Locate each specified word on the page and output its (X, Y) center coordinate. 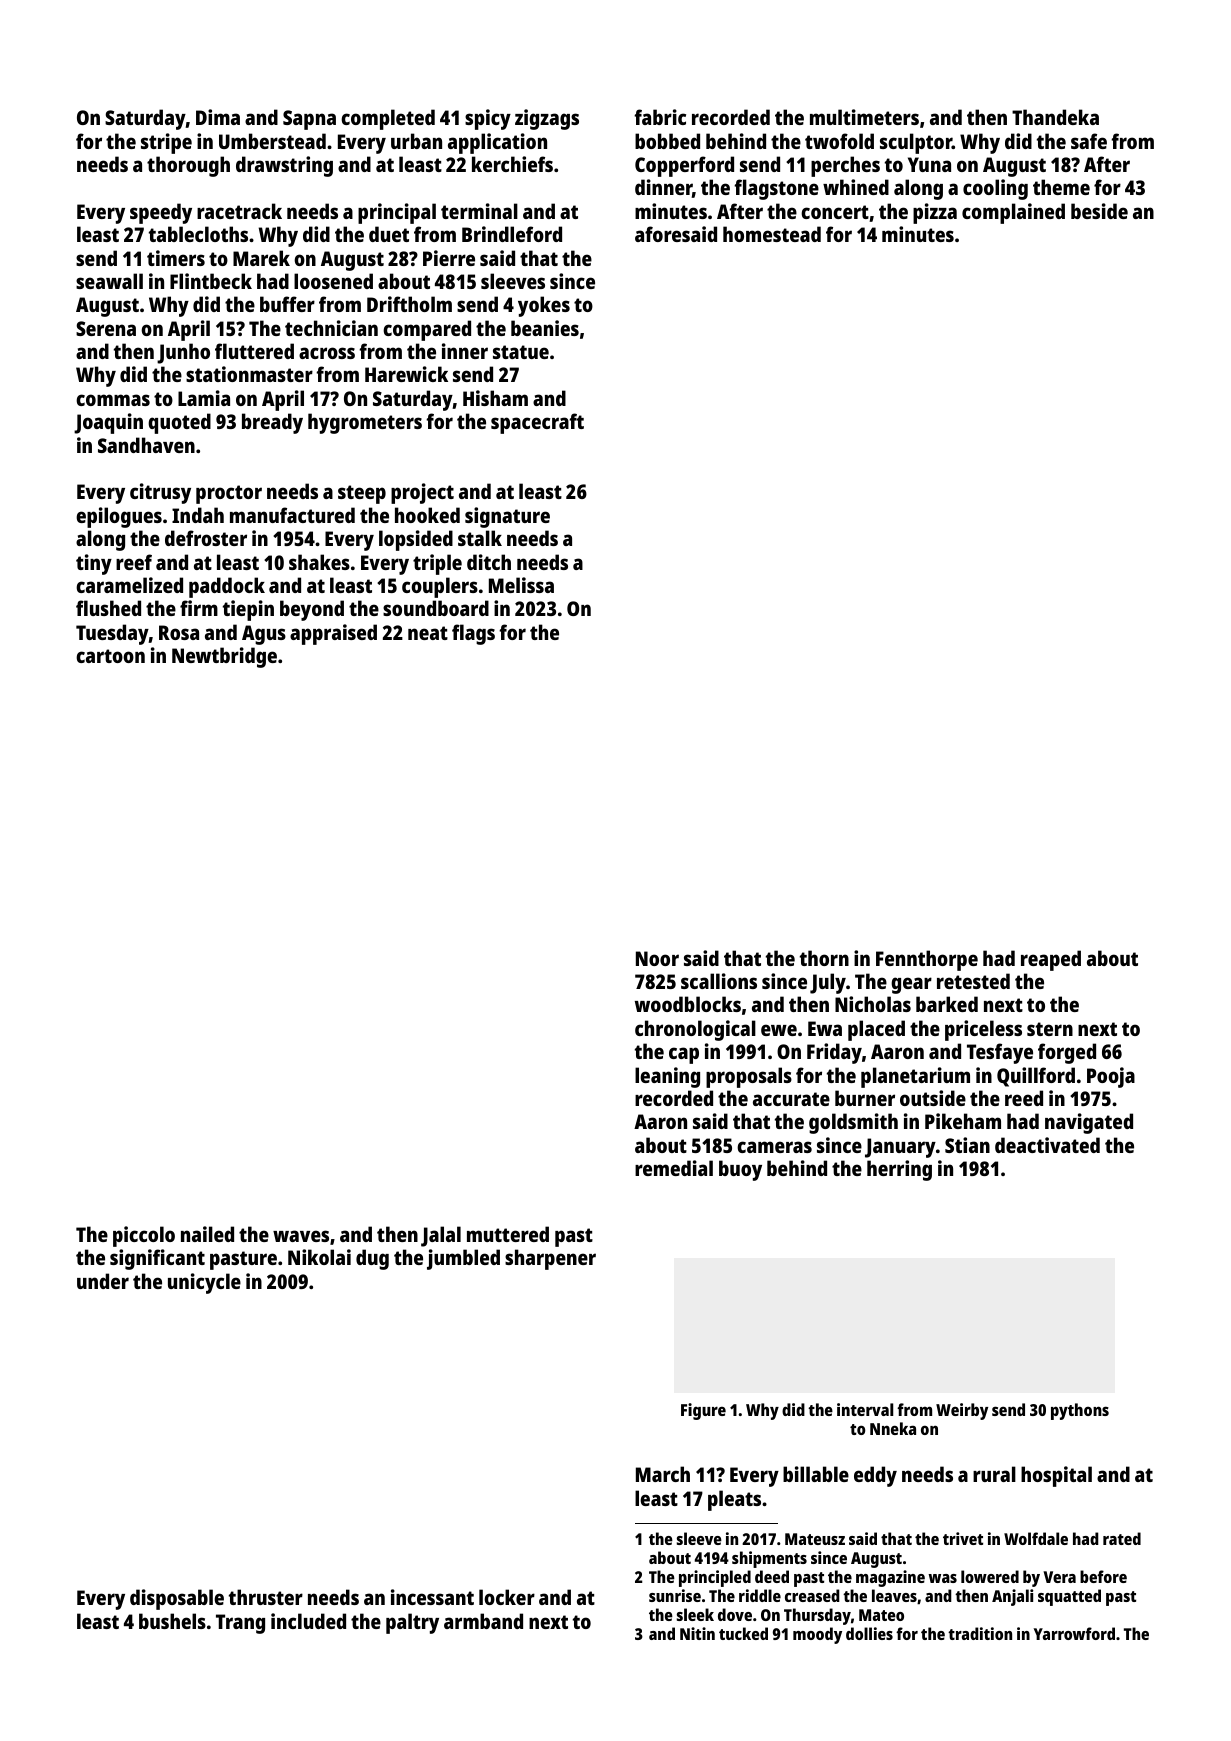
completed (388, 119)
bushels (172, 1621)
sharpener (550, 1259)
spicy (488, 119)
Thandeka (1055, 117)
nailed (207, 1234)
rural (994, 1474)
